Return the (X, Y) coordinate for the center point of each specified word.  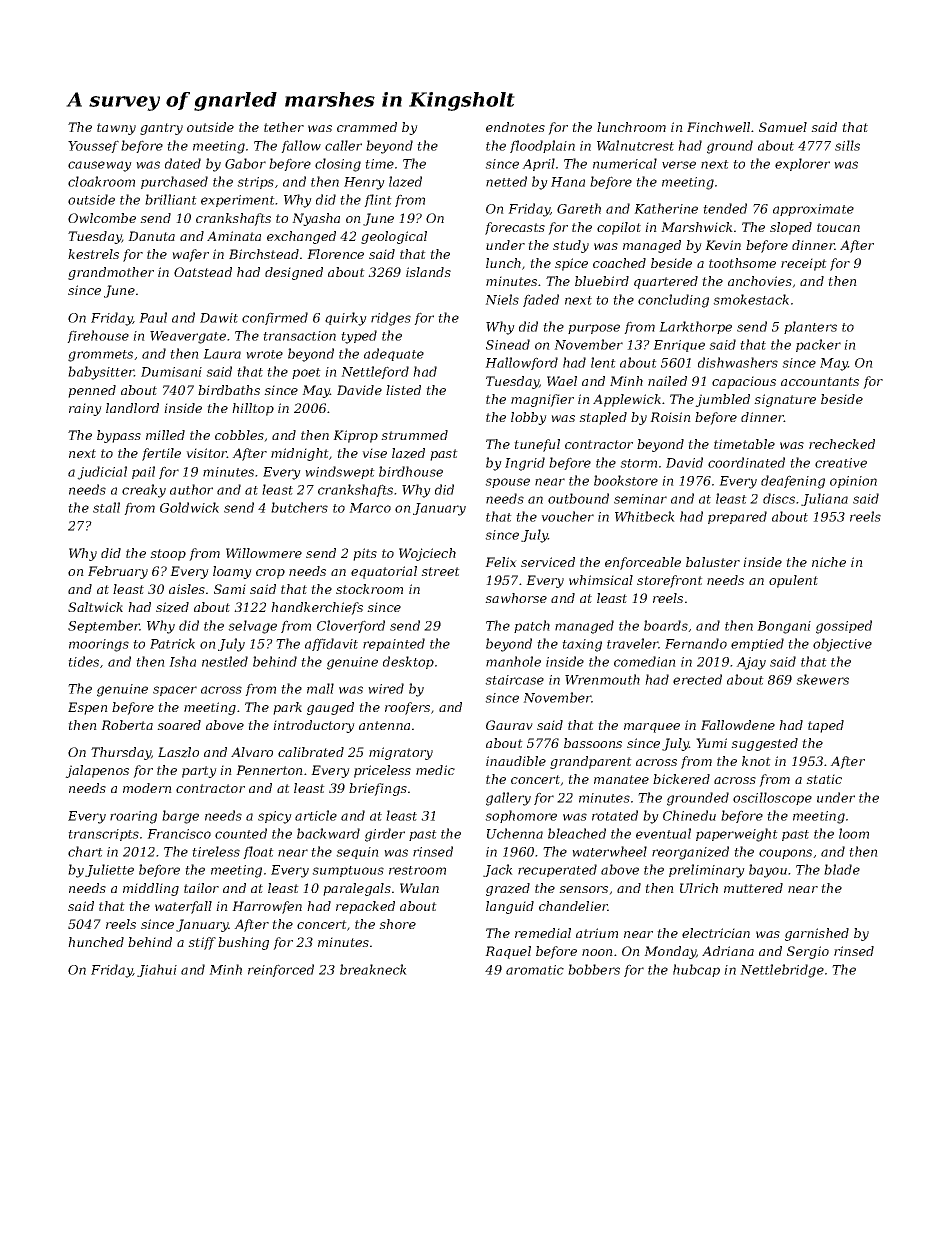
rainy (85, 409)
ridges (391, 319)
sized (172, 607)
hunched (96, 942)
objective (842, 645)
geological (394, 237)
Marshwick (697, 227)
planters (810, 327)
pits (365, 554)
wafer (190, 255)
